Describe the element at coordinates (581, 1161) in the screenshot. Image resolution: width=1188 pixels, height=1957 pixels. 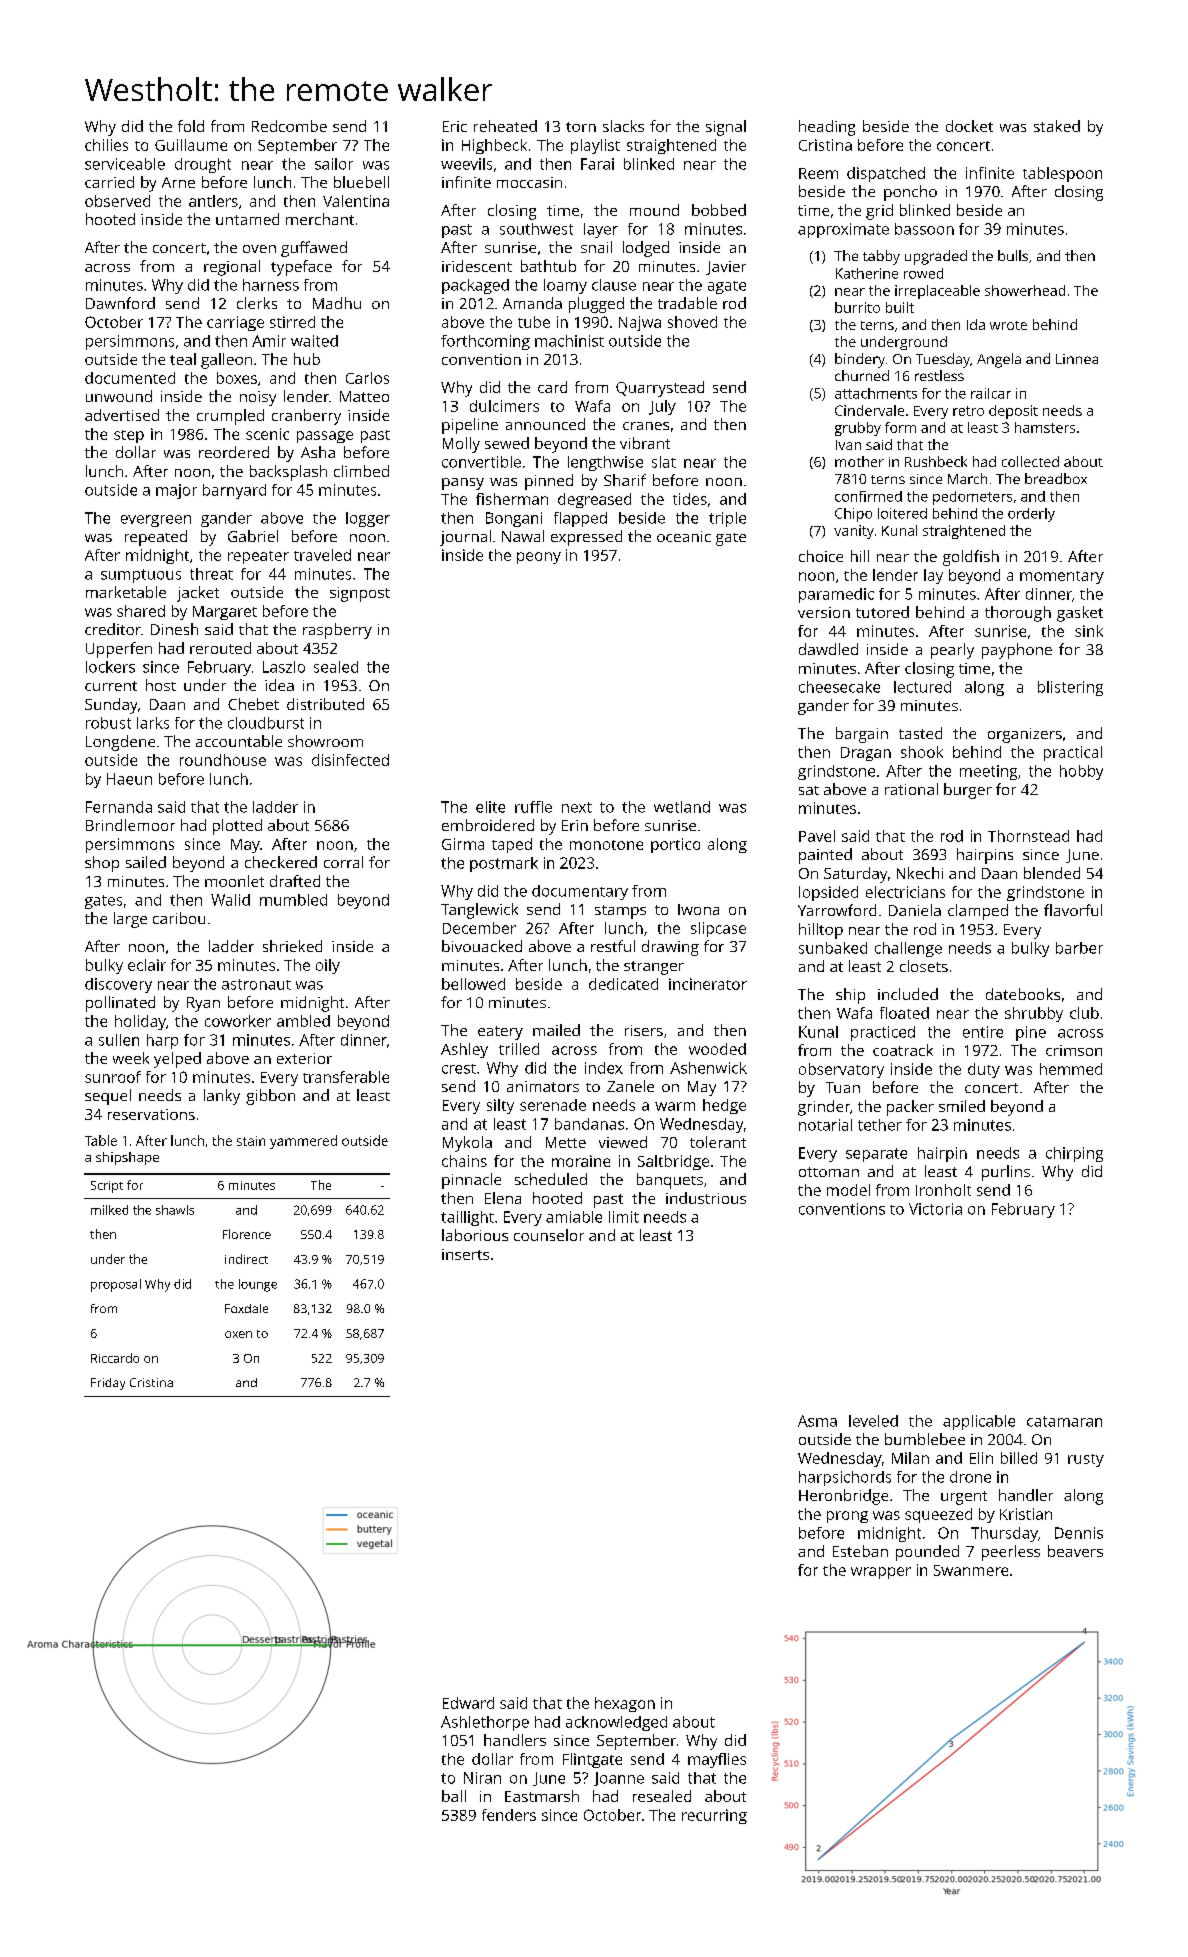
I see `moraine` at that location.
